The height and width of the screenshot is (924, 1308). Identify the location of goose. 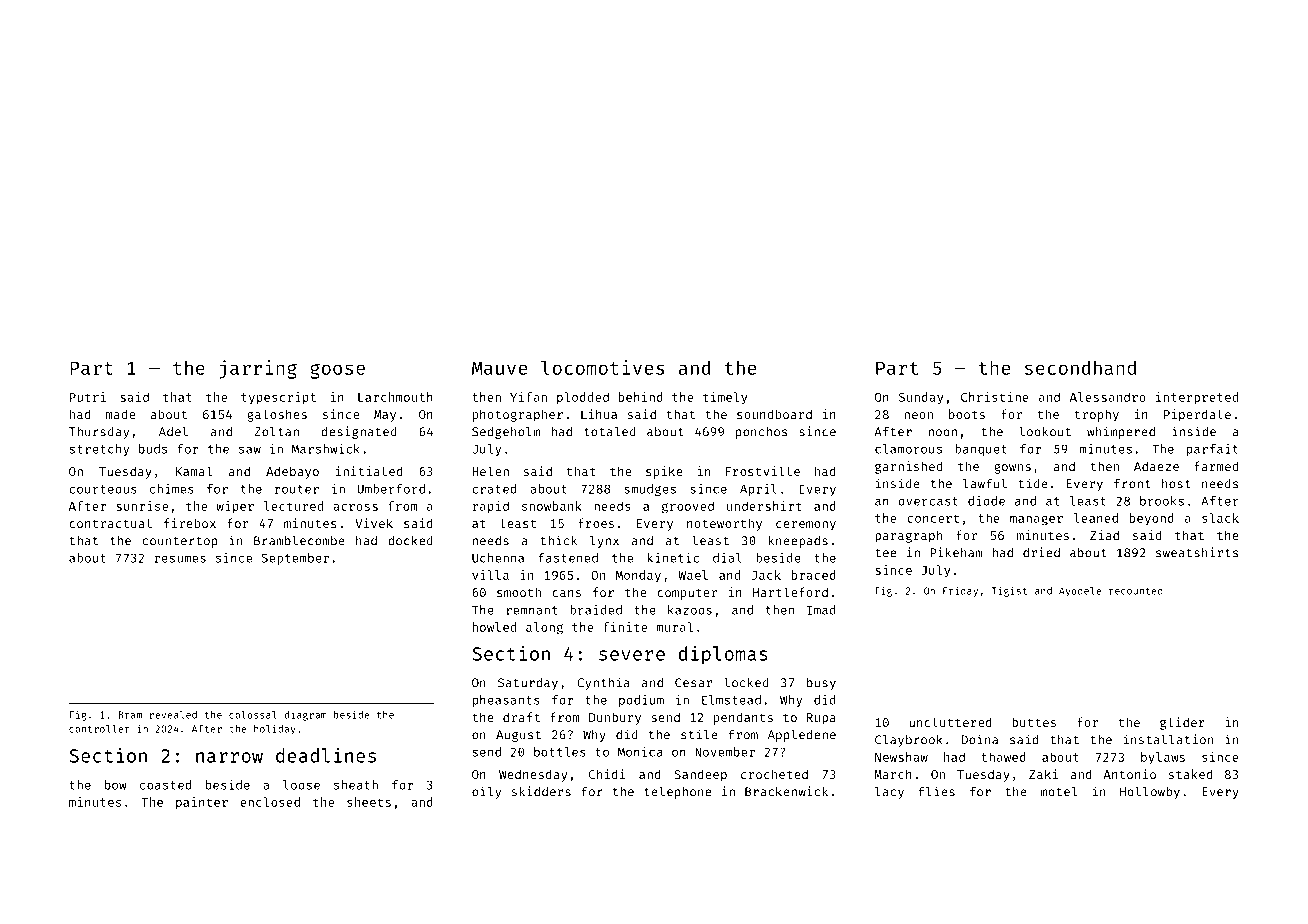
(337, 371).
